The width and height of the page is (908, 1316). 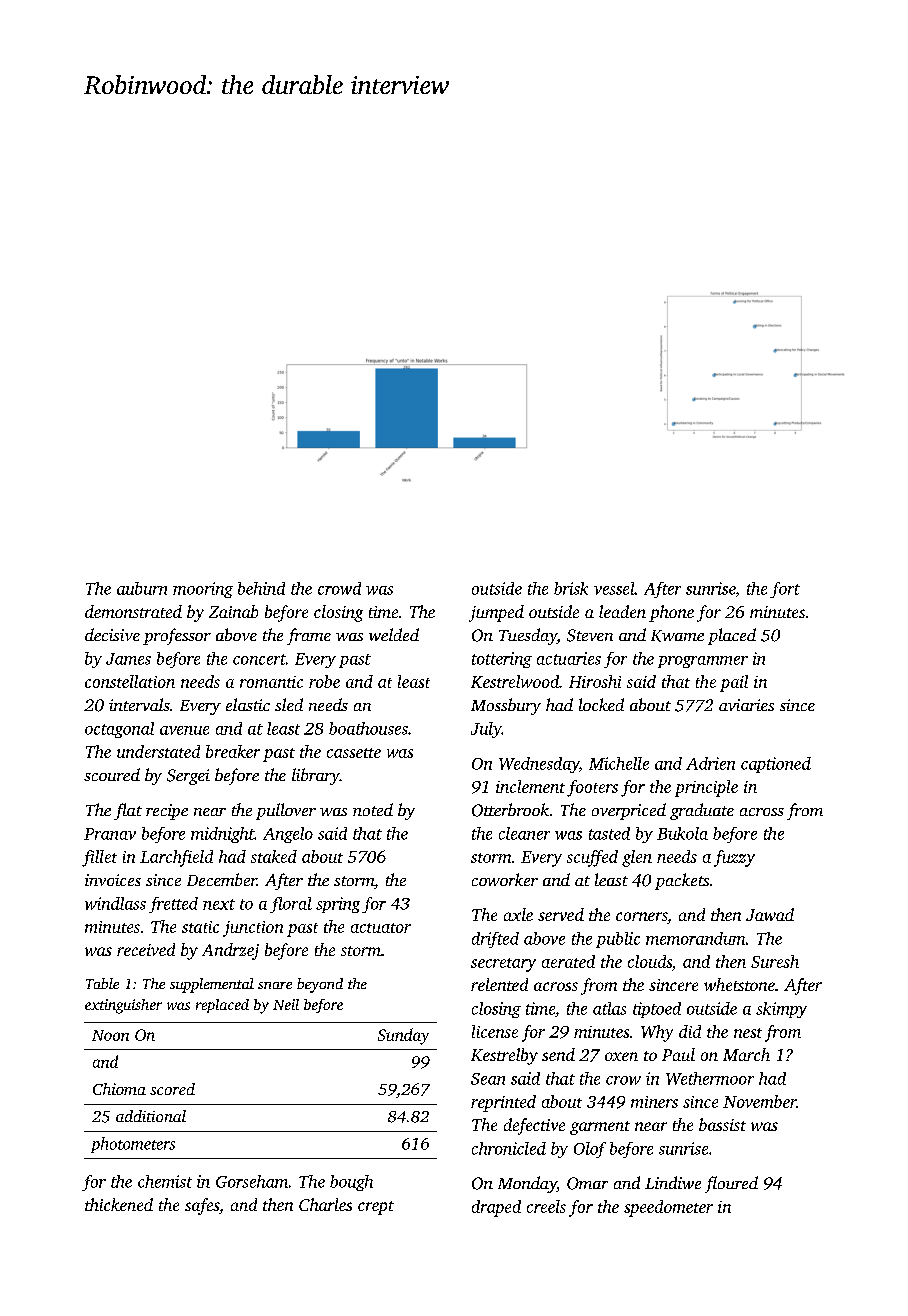 What do you see at coordinates (571, 588) in the page?
I see `brisk` at bounding box center [571, 588].
